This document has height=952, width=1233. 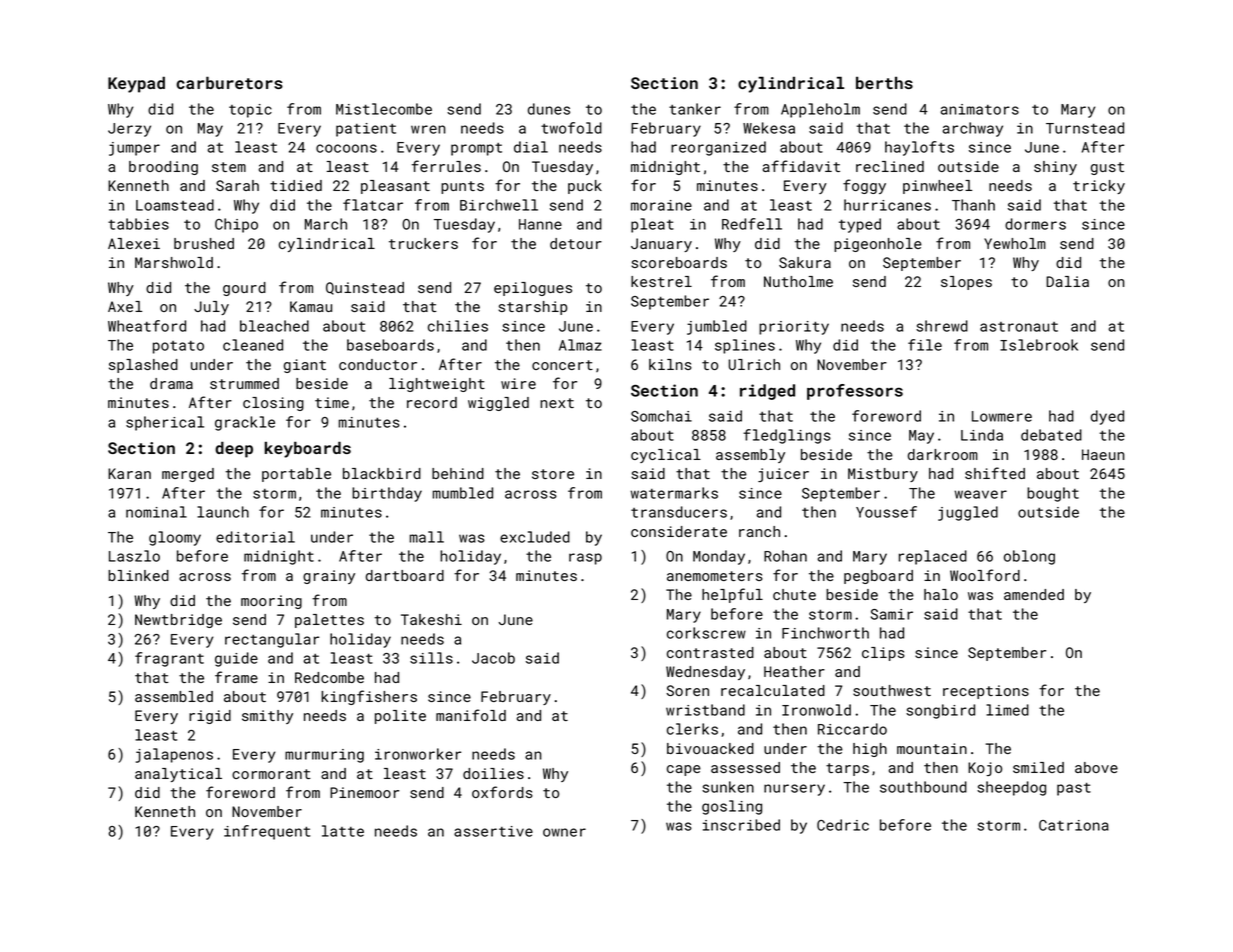 What do you see at coordinates (365, 288) in the document?
I see `Quinstead` at bounding box center [365, 288].
